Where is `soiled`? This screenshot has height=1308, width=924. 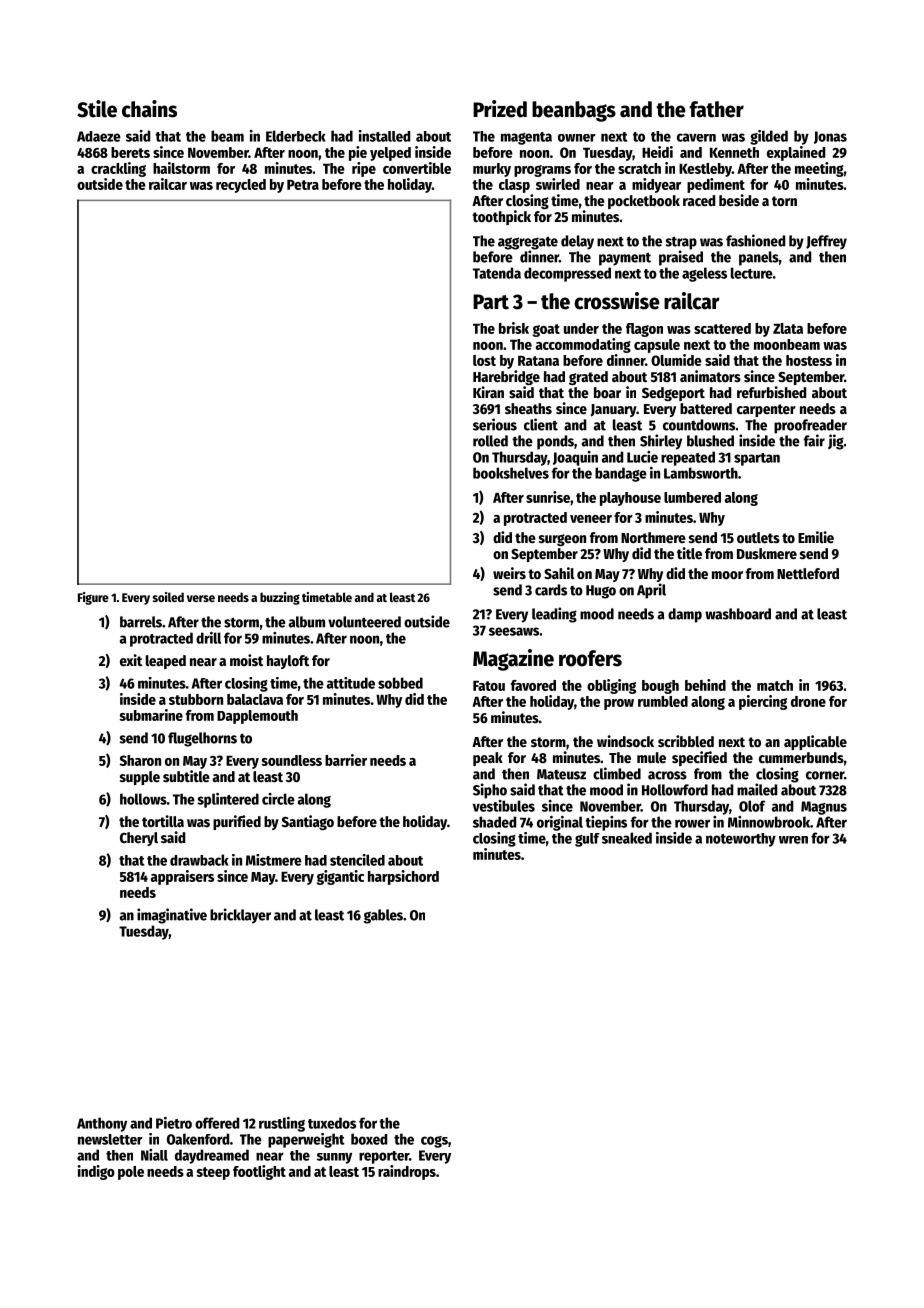 soiled is located at coordinates (168, 597).
